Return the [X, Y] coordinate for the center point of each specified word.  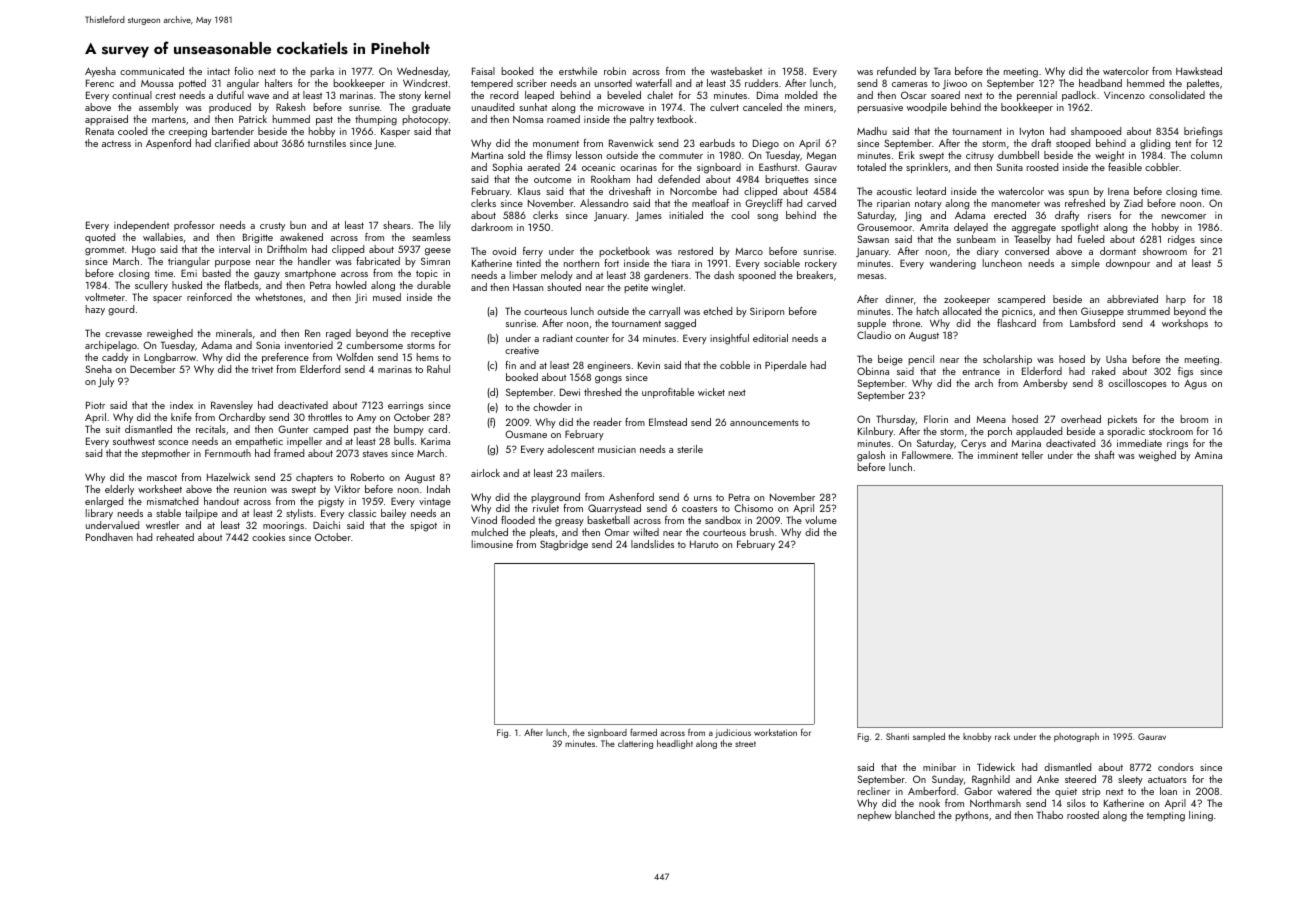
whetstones [279, 297]
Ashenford [631, 497]
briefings [1203, 132]
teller [1032, 455]
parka [322, 72]
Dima [767, 95]
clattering [635, 744]
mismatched [172, 501]
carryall [664, 312]
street [745, 744]
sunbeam [976, 239]
